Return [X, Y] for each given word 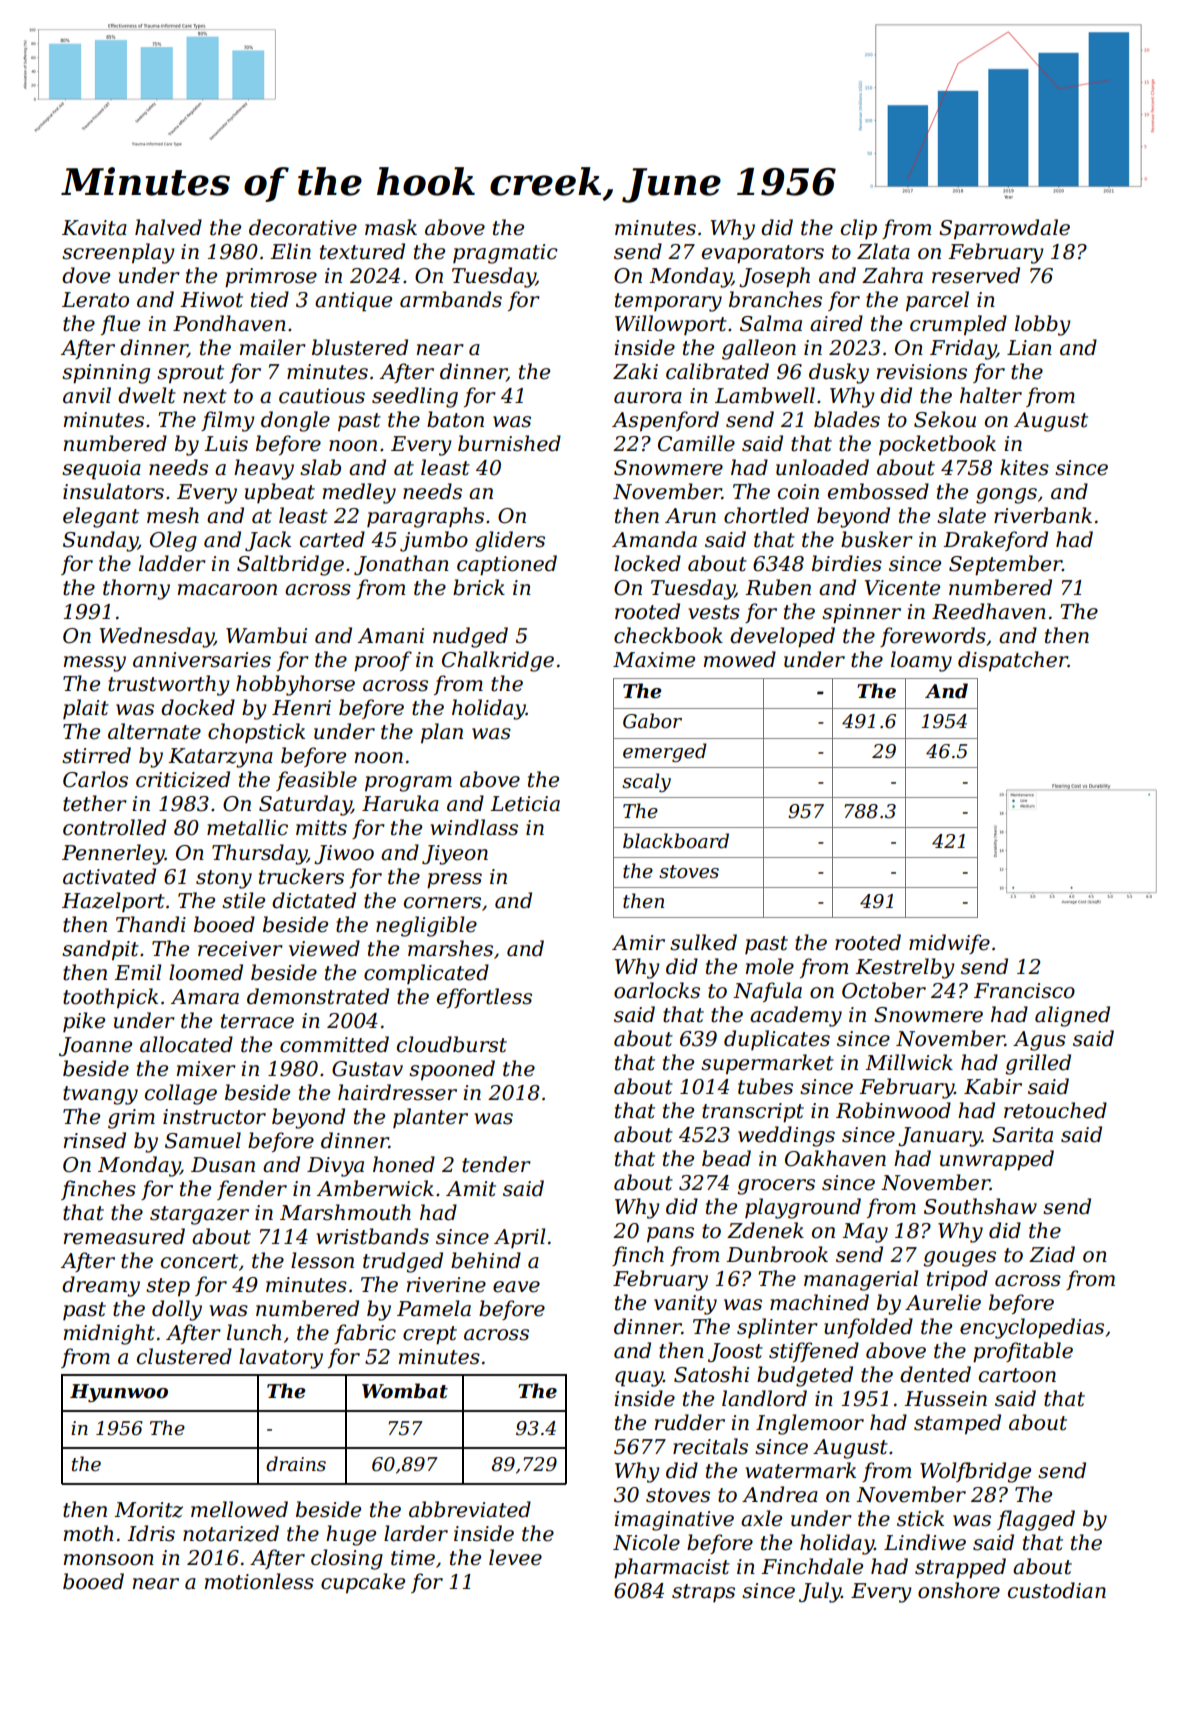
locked [647, 563]
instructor [214, 1117]
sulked [703, 942]
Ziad [1052, 1254]
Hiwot [211, 300]
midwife [949, 944]
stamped [957, 1424]
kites [1024, 467]
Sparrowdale [1004, 229]
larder [416, 1533]
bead [726, 1158]
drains [296, 1464]
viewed [324, 948]
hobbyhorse [295, 685]
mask [391, 227]
